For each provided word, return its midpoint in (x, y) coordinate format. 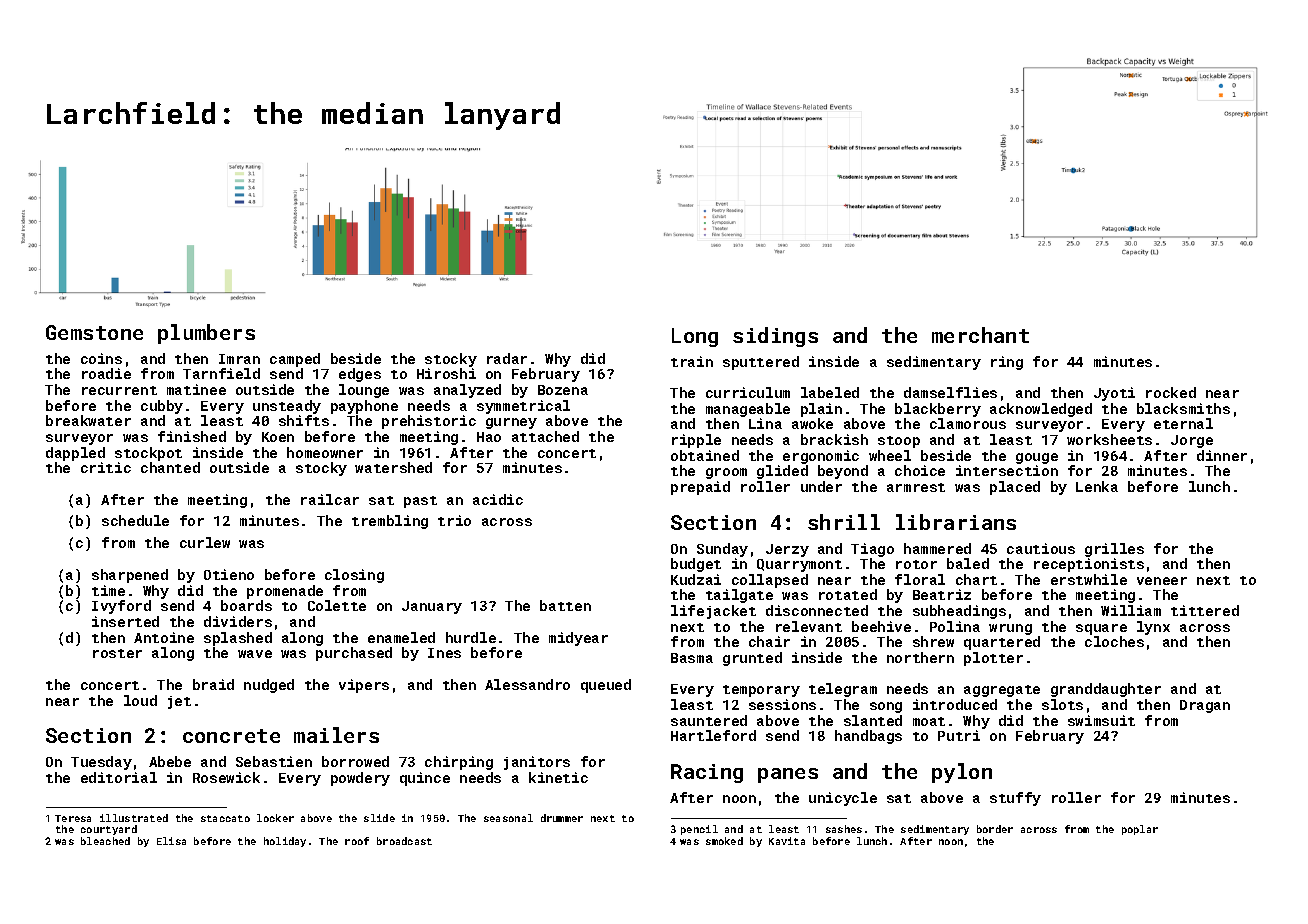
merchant (980, 335)
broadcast (404, 841)
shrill (844, 522)
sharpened (130, 576)
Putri (959, 735)
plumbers (206, 334)
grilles (1114, 550)
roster (117, 653)
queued (606, 686)
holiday (285, 842)
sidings (775, 337)
